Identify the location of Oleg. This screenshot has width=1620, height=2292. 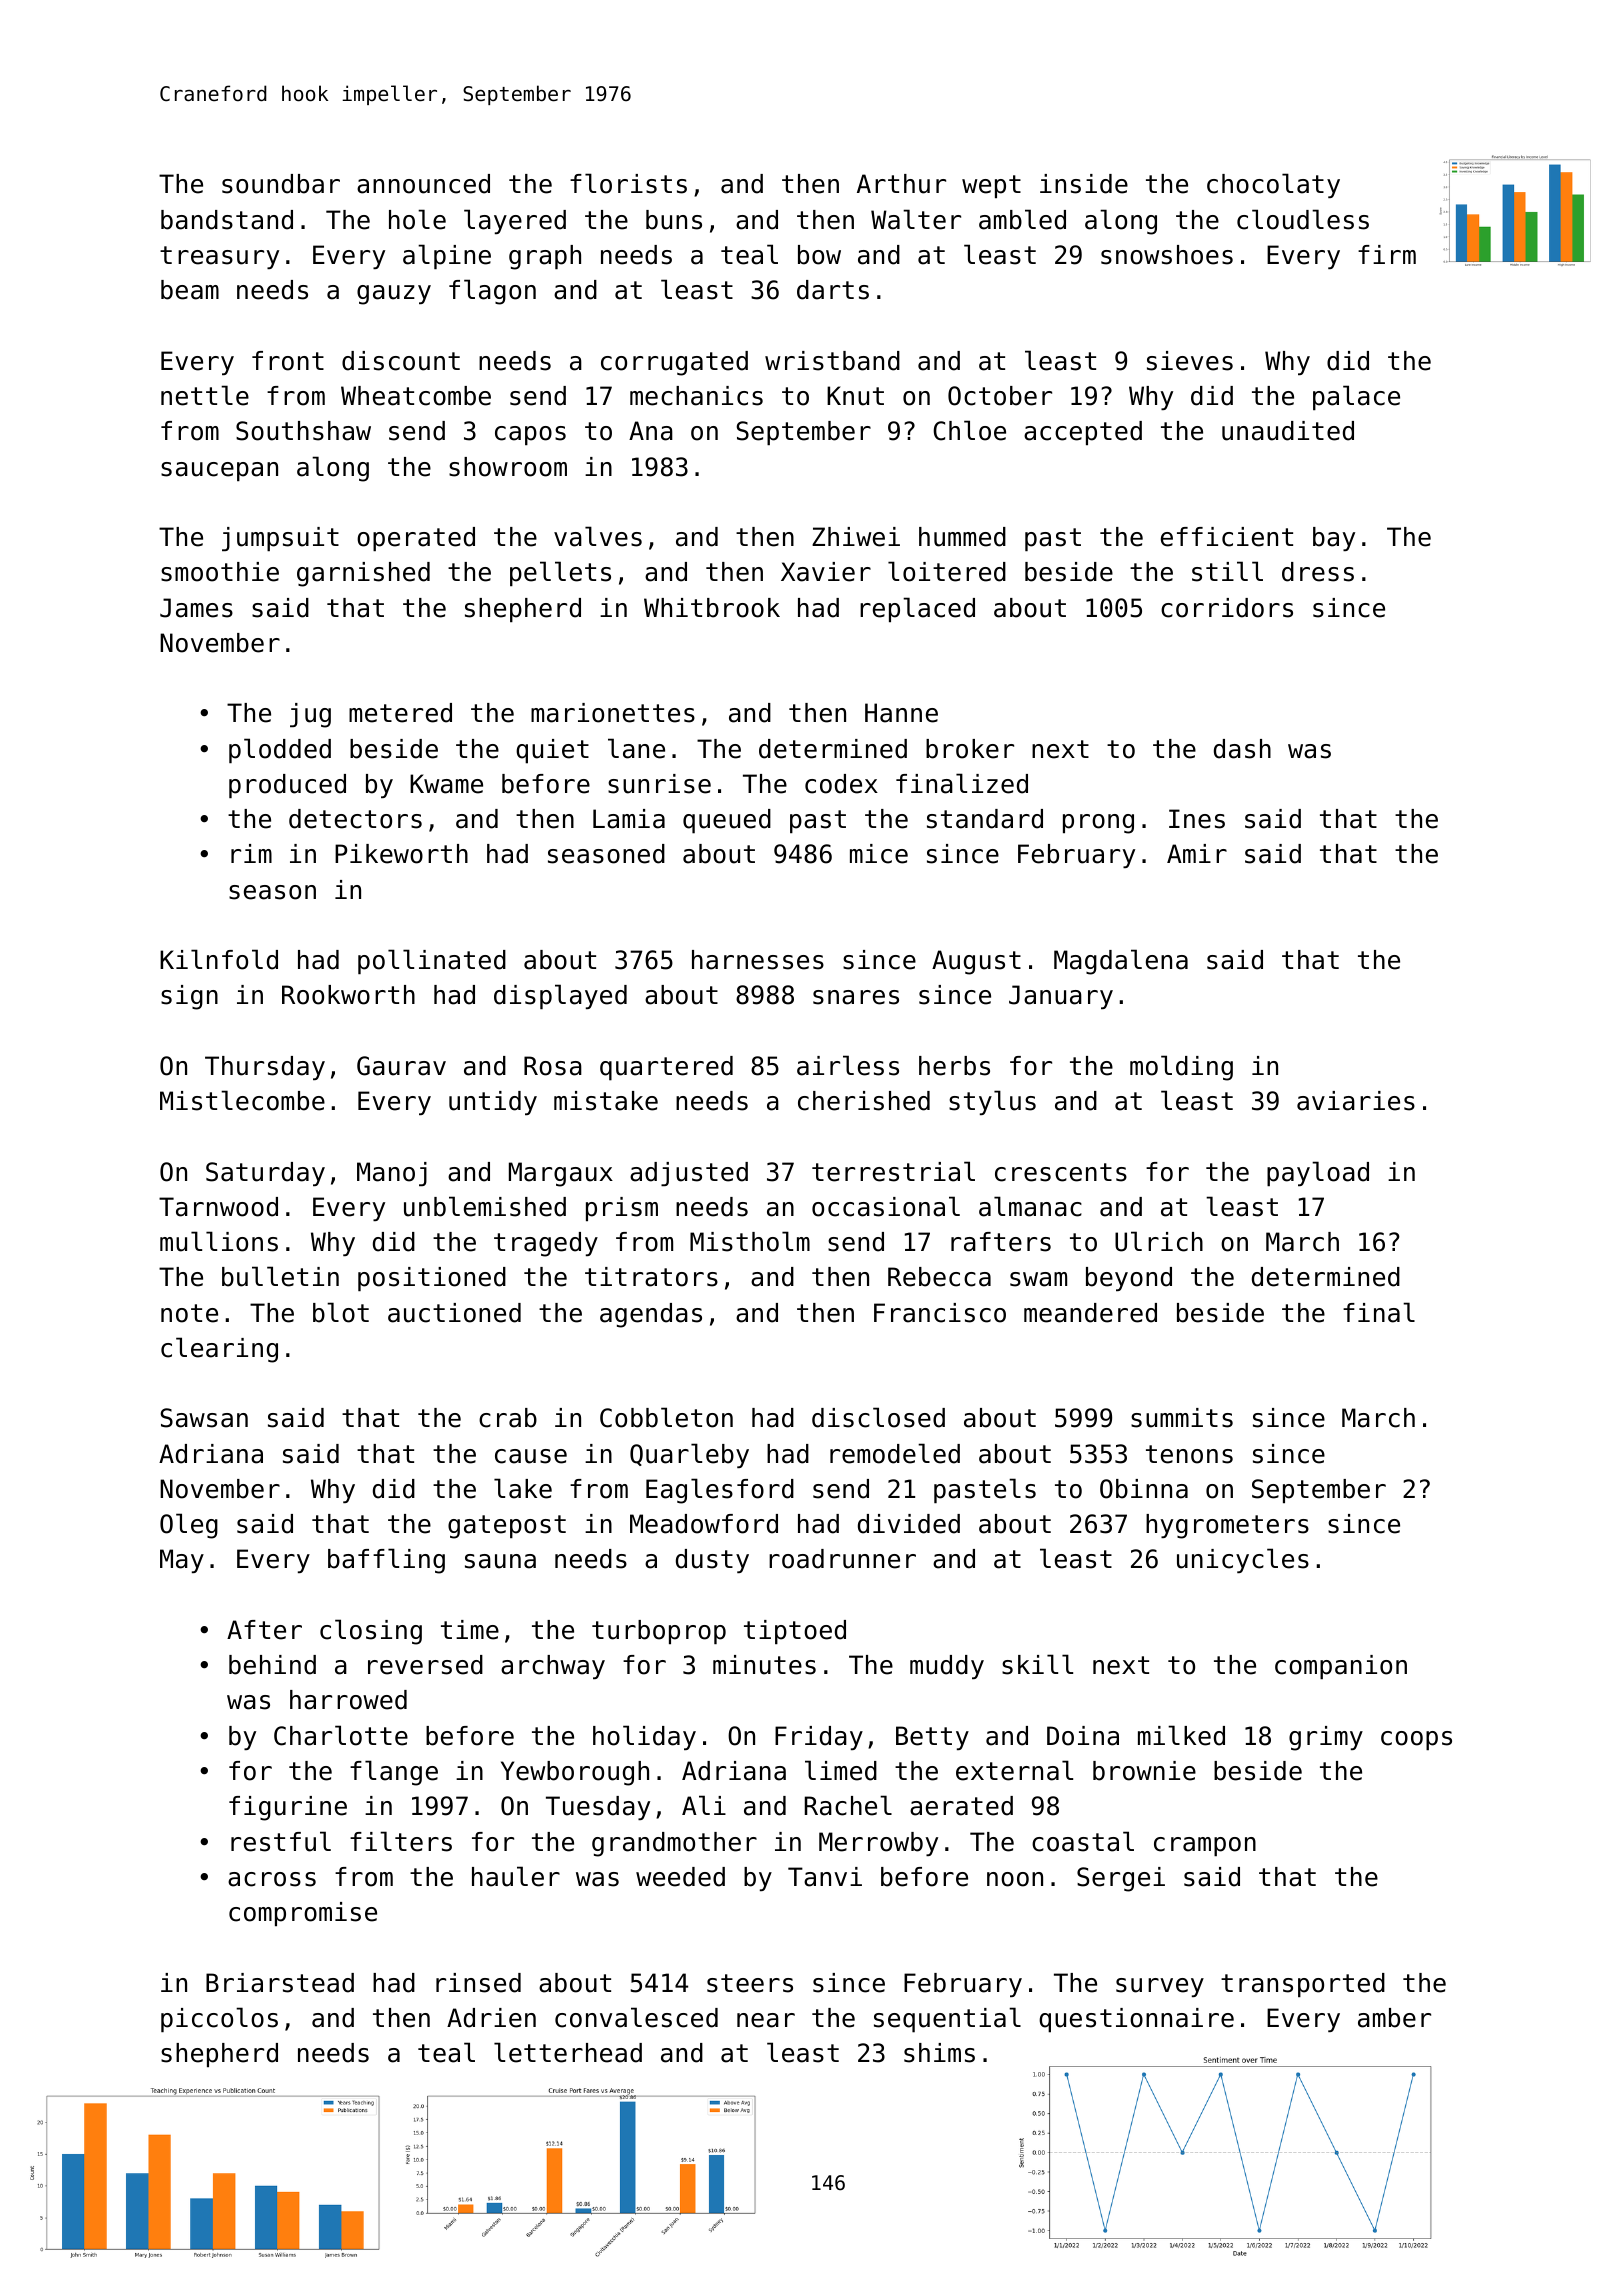
(189, 1526).
